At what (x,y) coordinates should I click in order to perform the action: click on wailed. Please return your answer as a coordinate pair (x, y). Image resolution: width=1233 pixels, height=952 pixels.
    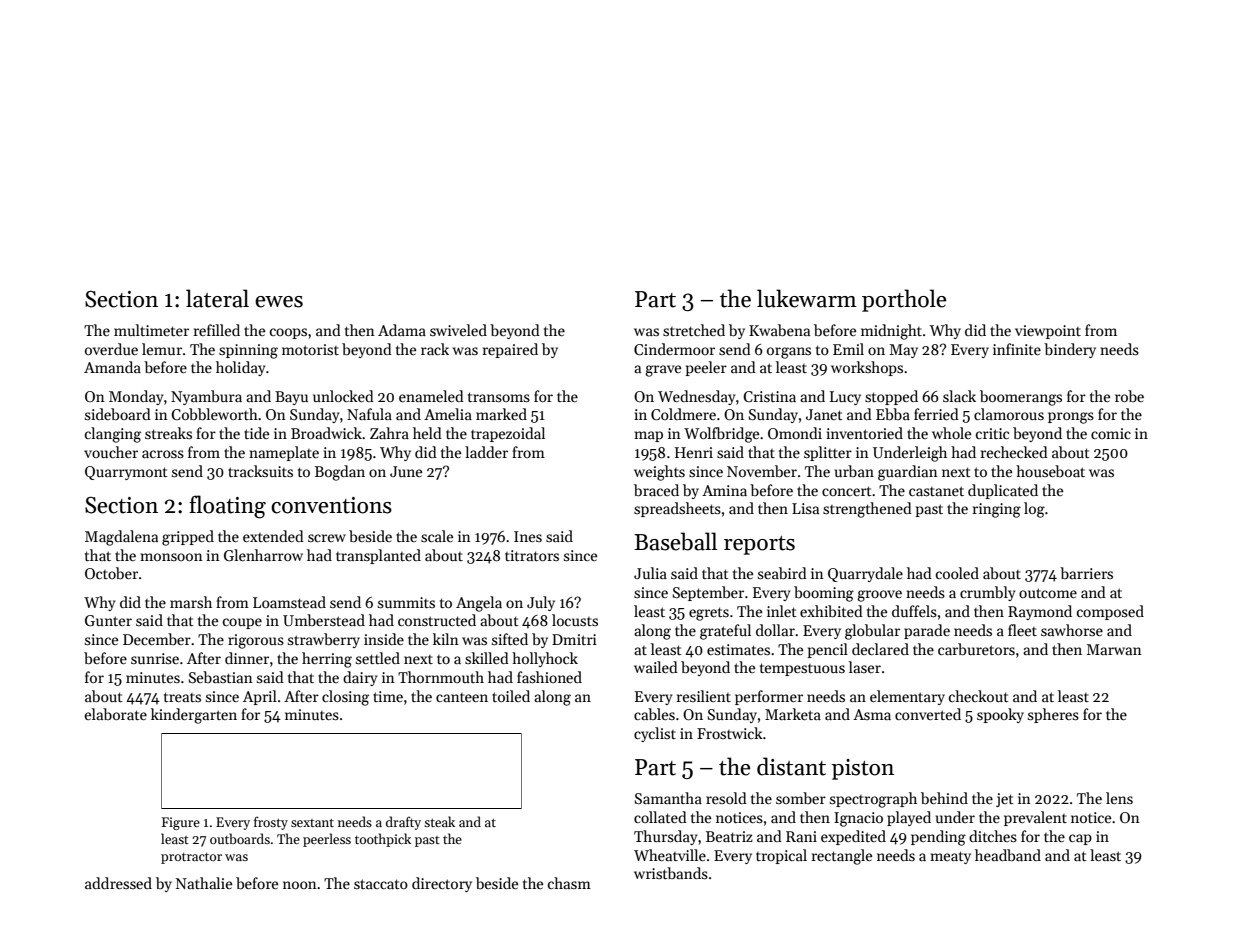
    Looking at the image, I should click on (656, 667).
